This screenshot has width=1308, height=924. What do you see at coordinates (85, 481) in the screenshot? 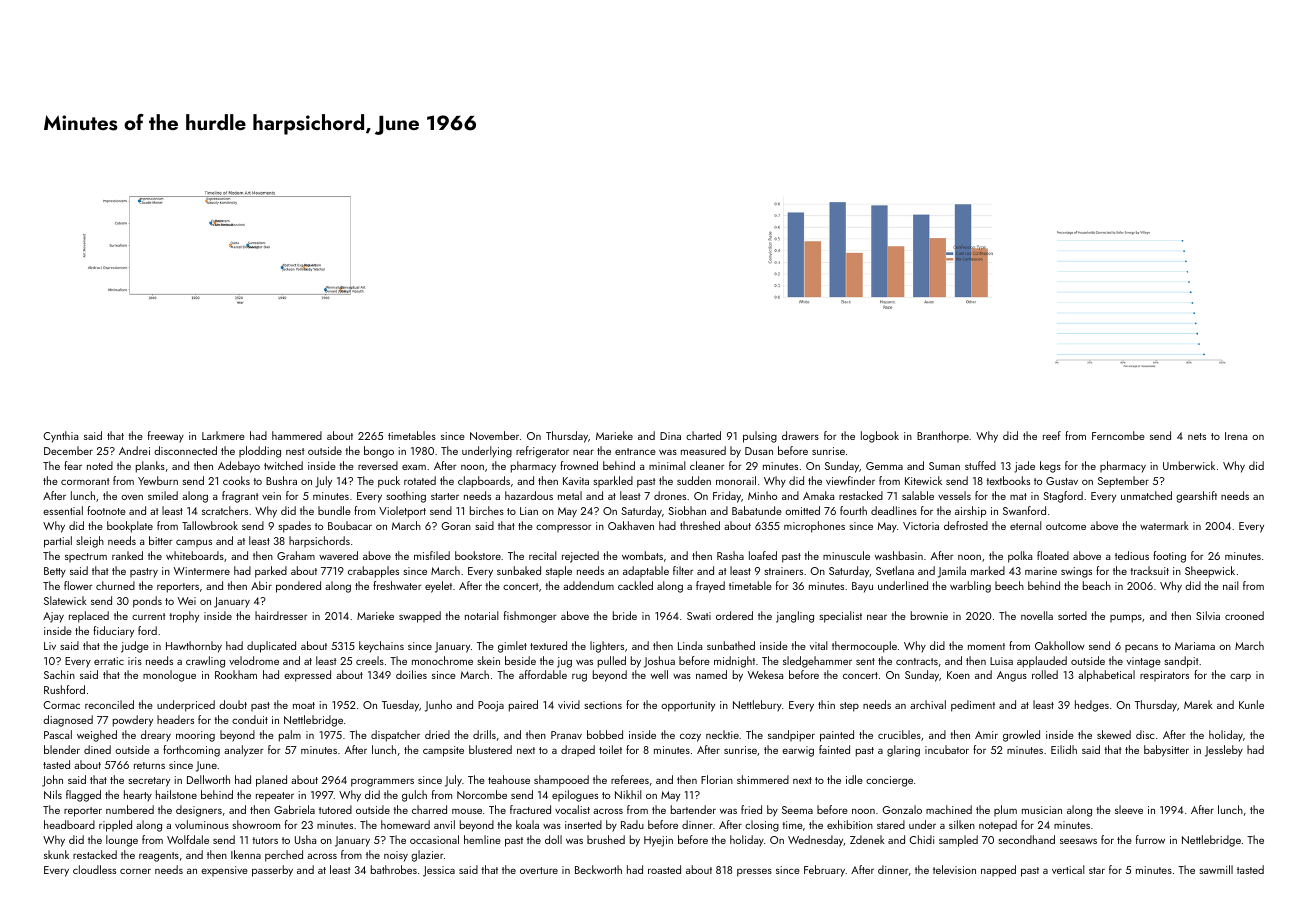
I see `cormorant` at bounding box center [85, 481].
